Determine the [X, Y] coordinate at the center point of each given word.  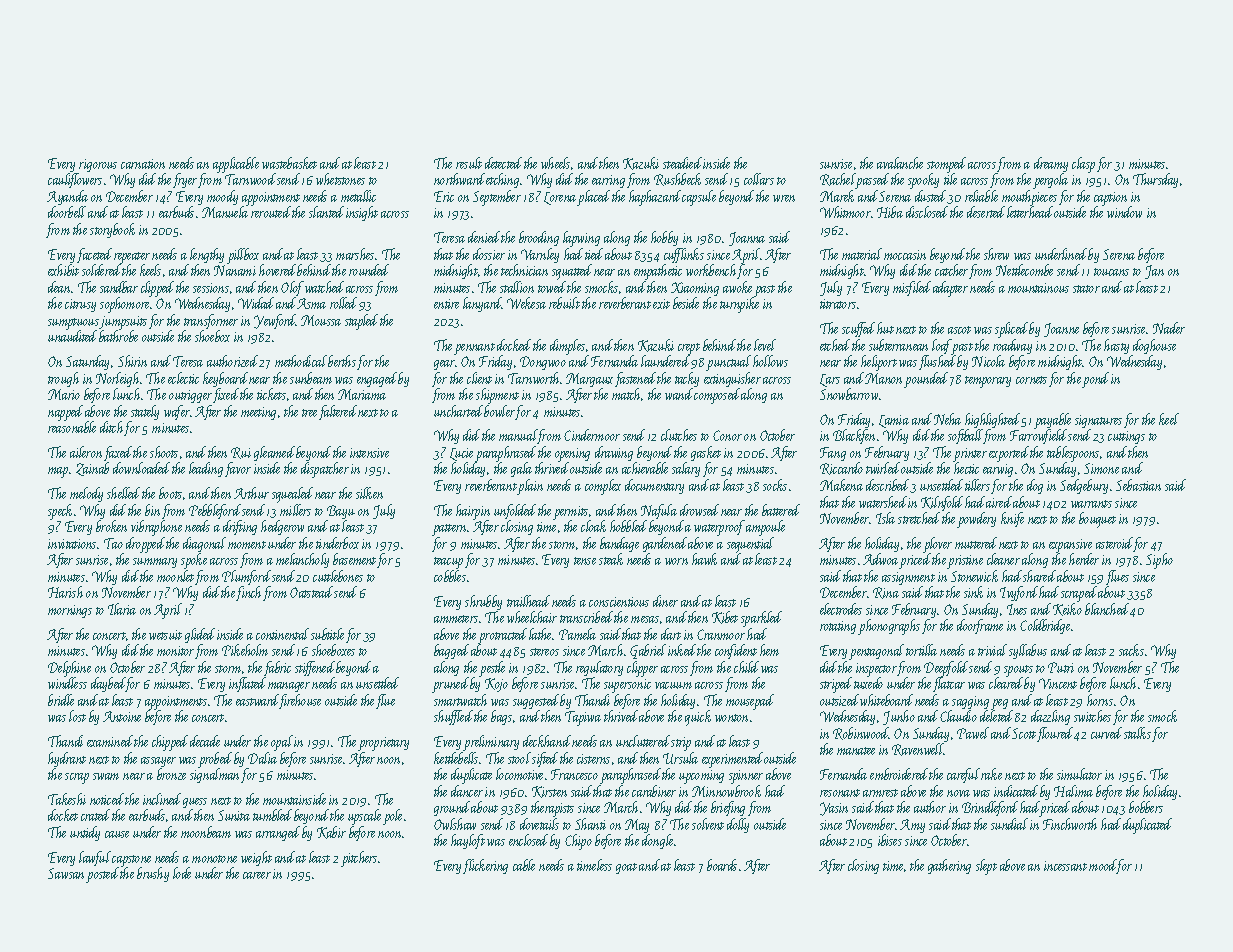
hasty [1116, 346]
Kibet [725, 617]
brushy [153, 874]
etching [502, 180]
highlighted [992, 420]
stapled [361, 322]
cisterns [593, 759]
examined [110, 741]
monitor [175, 651]
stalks [1137, 733]
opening [572, 455]
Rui [241, 453]
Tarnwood [250, 179]
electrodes [841, 609]
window [1124, 212]
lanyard [482, 304]
